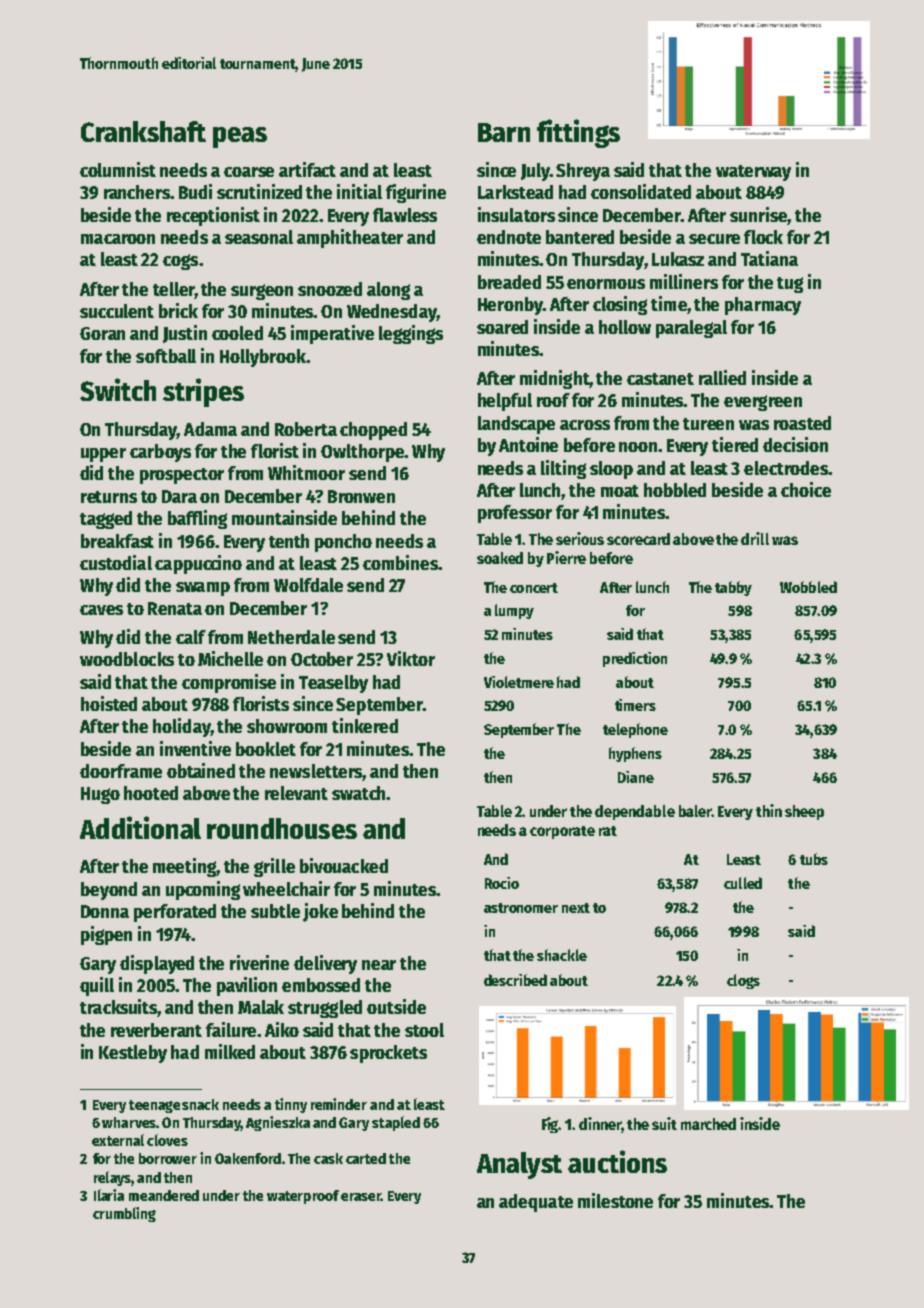  I want to click on Viktor, so click(411, 658).
